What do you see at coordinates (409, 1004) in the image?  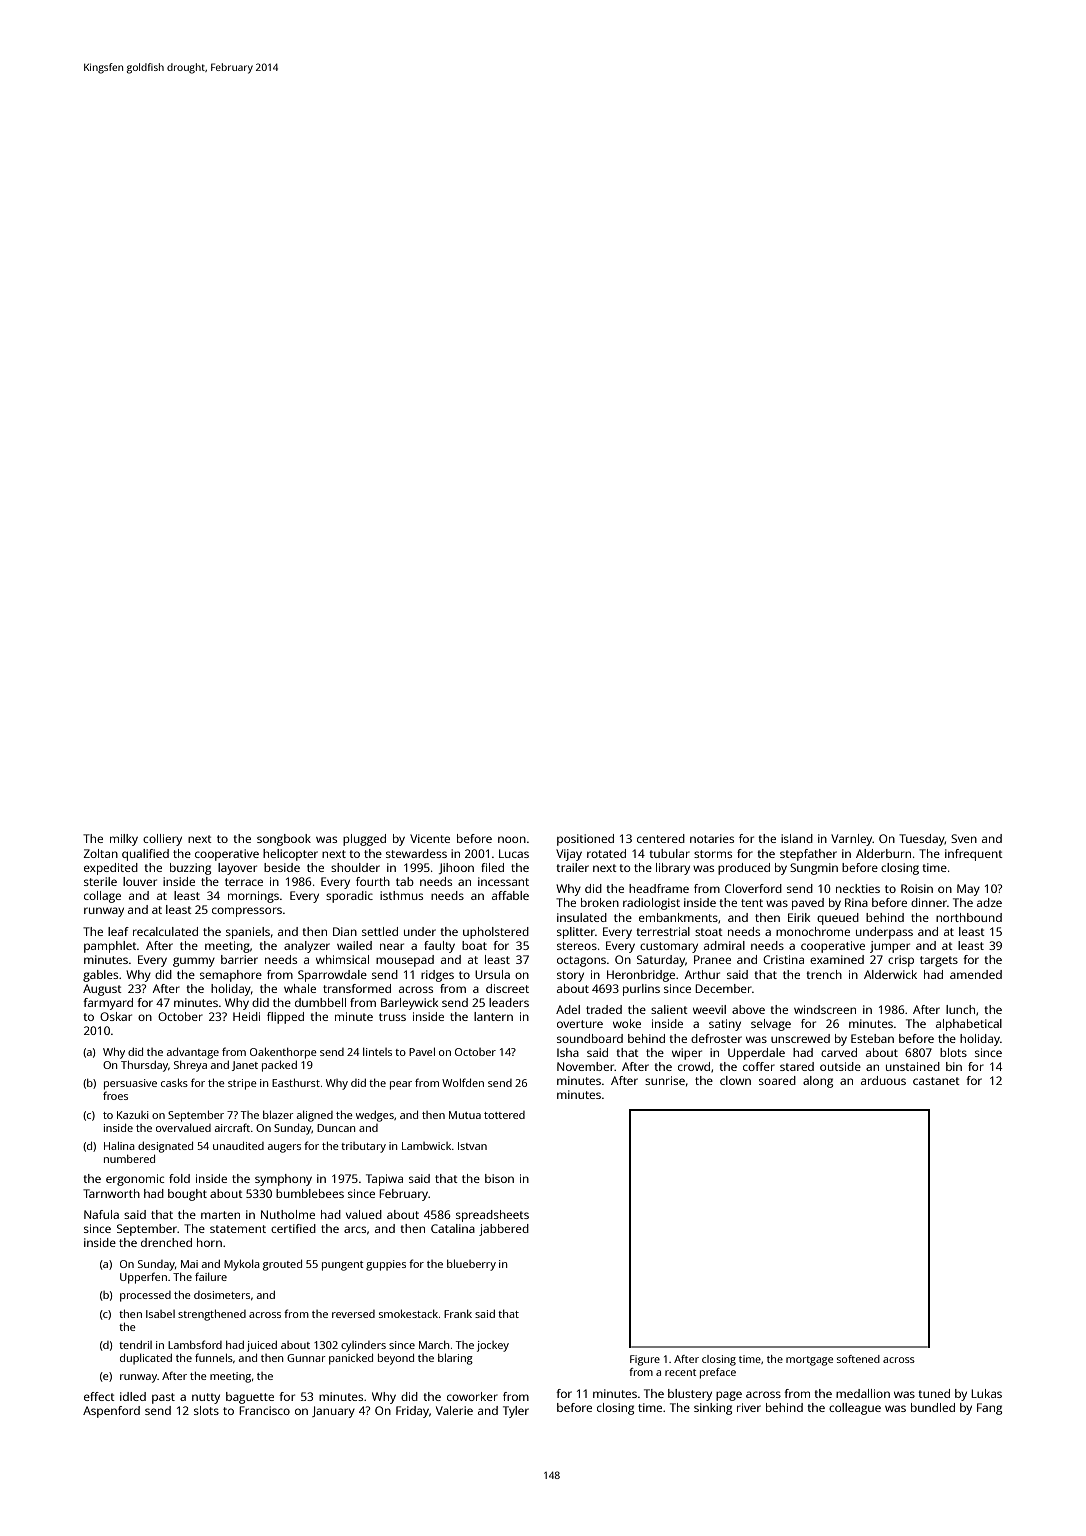 I see `Barleywick` at bounding box center [409, 1004].
